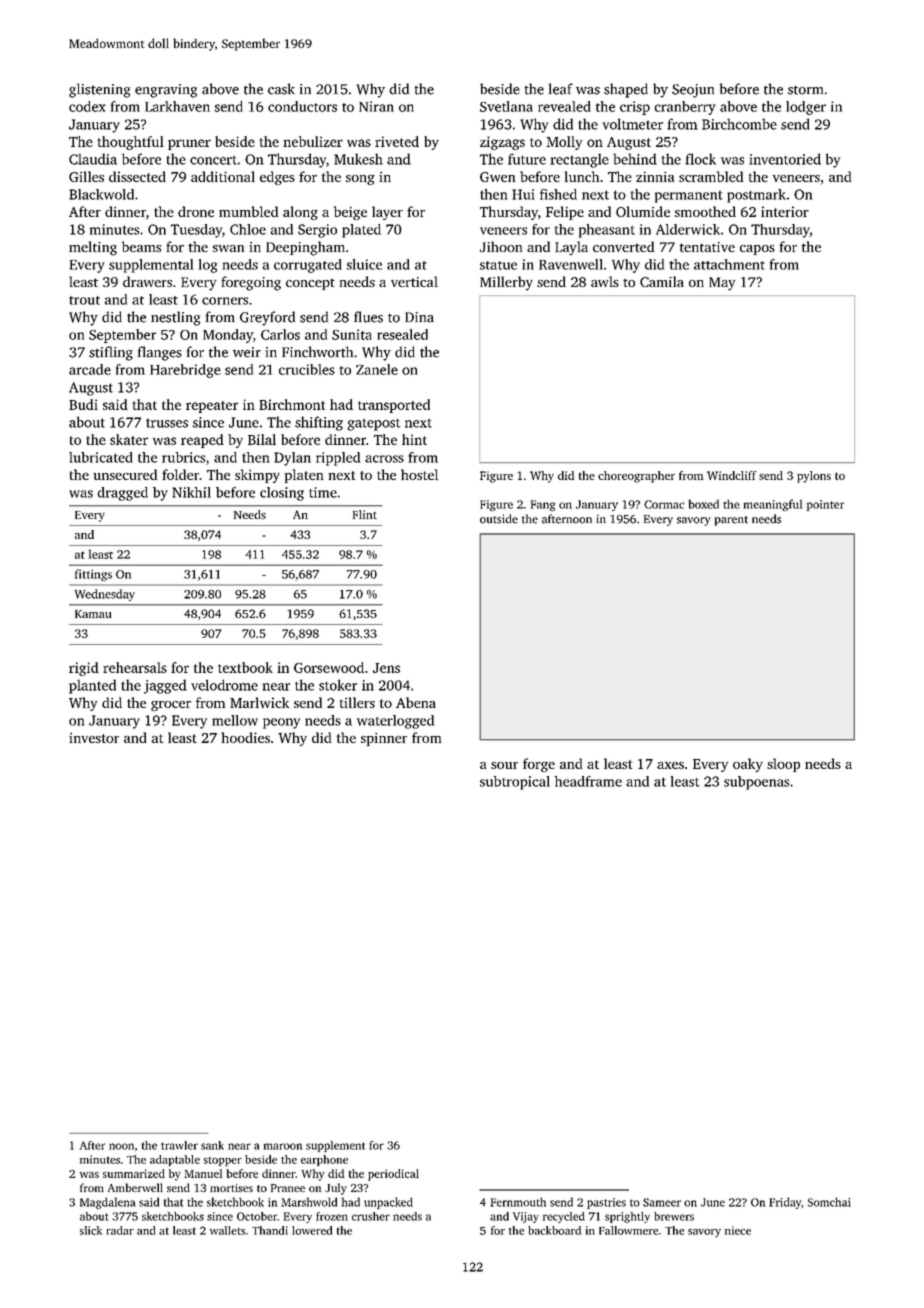 The width and height of the screenshot is (924, 1308). Describe the element at coordinates (228, 336) in the screenshot. I see `Monday` at that location.
